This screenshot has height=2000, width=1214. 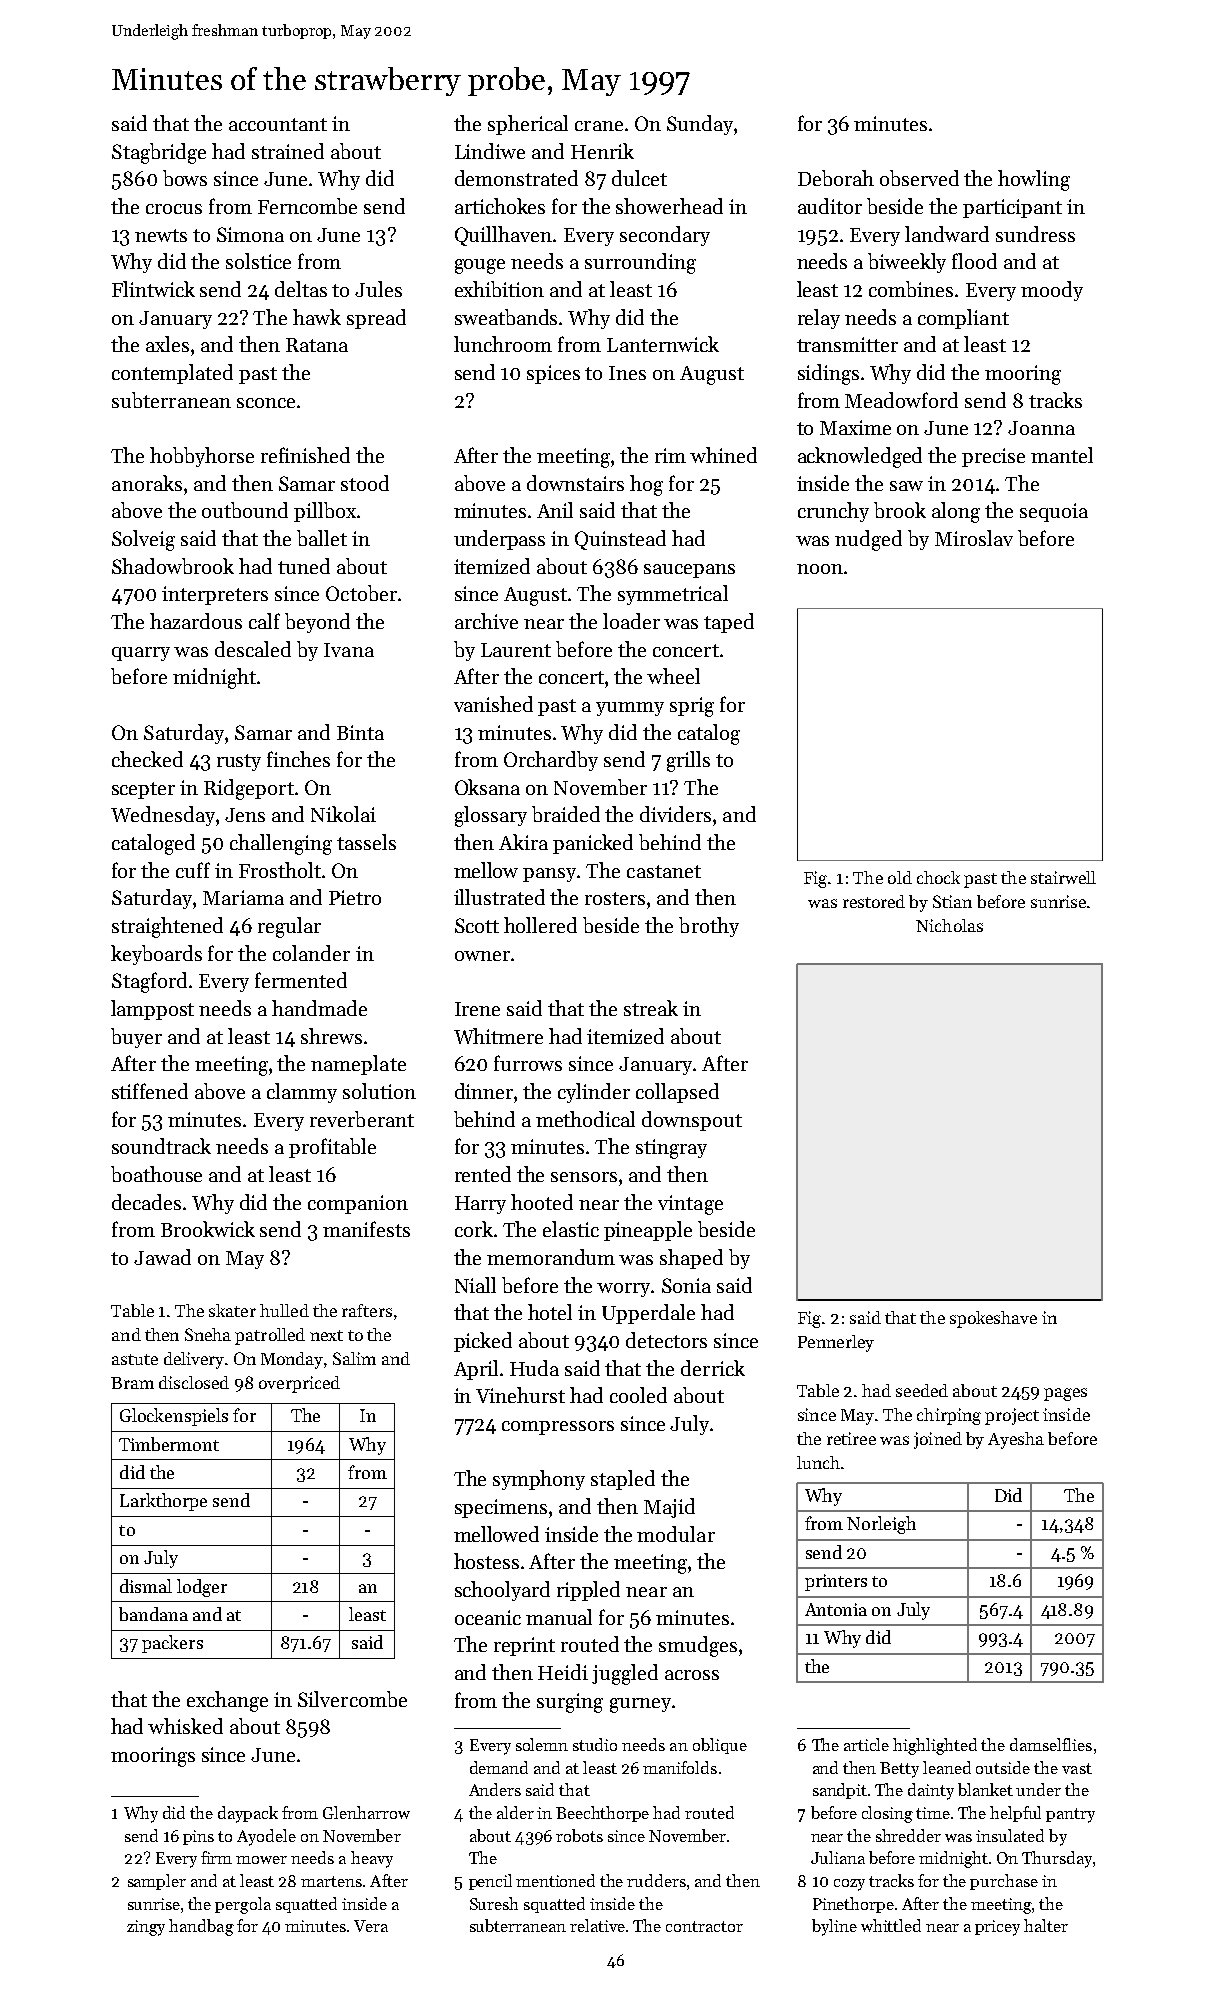 What do you see at coordinates (1063, 877) in the screenshot?
I see `stairwell` at bounding box center [1063, 877].
